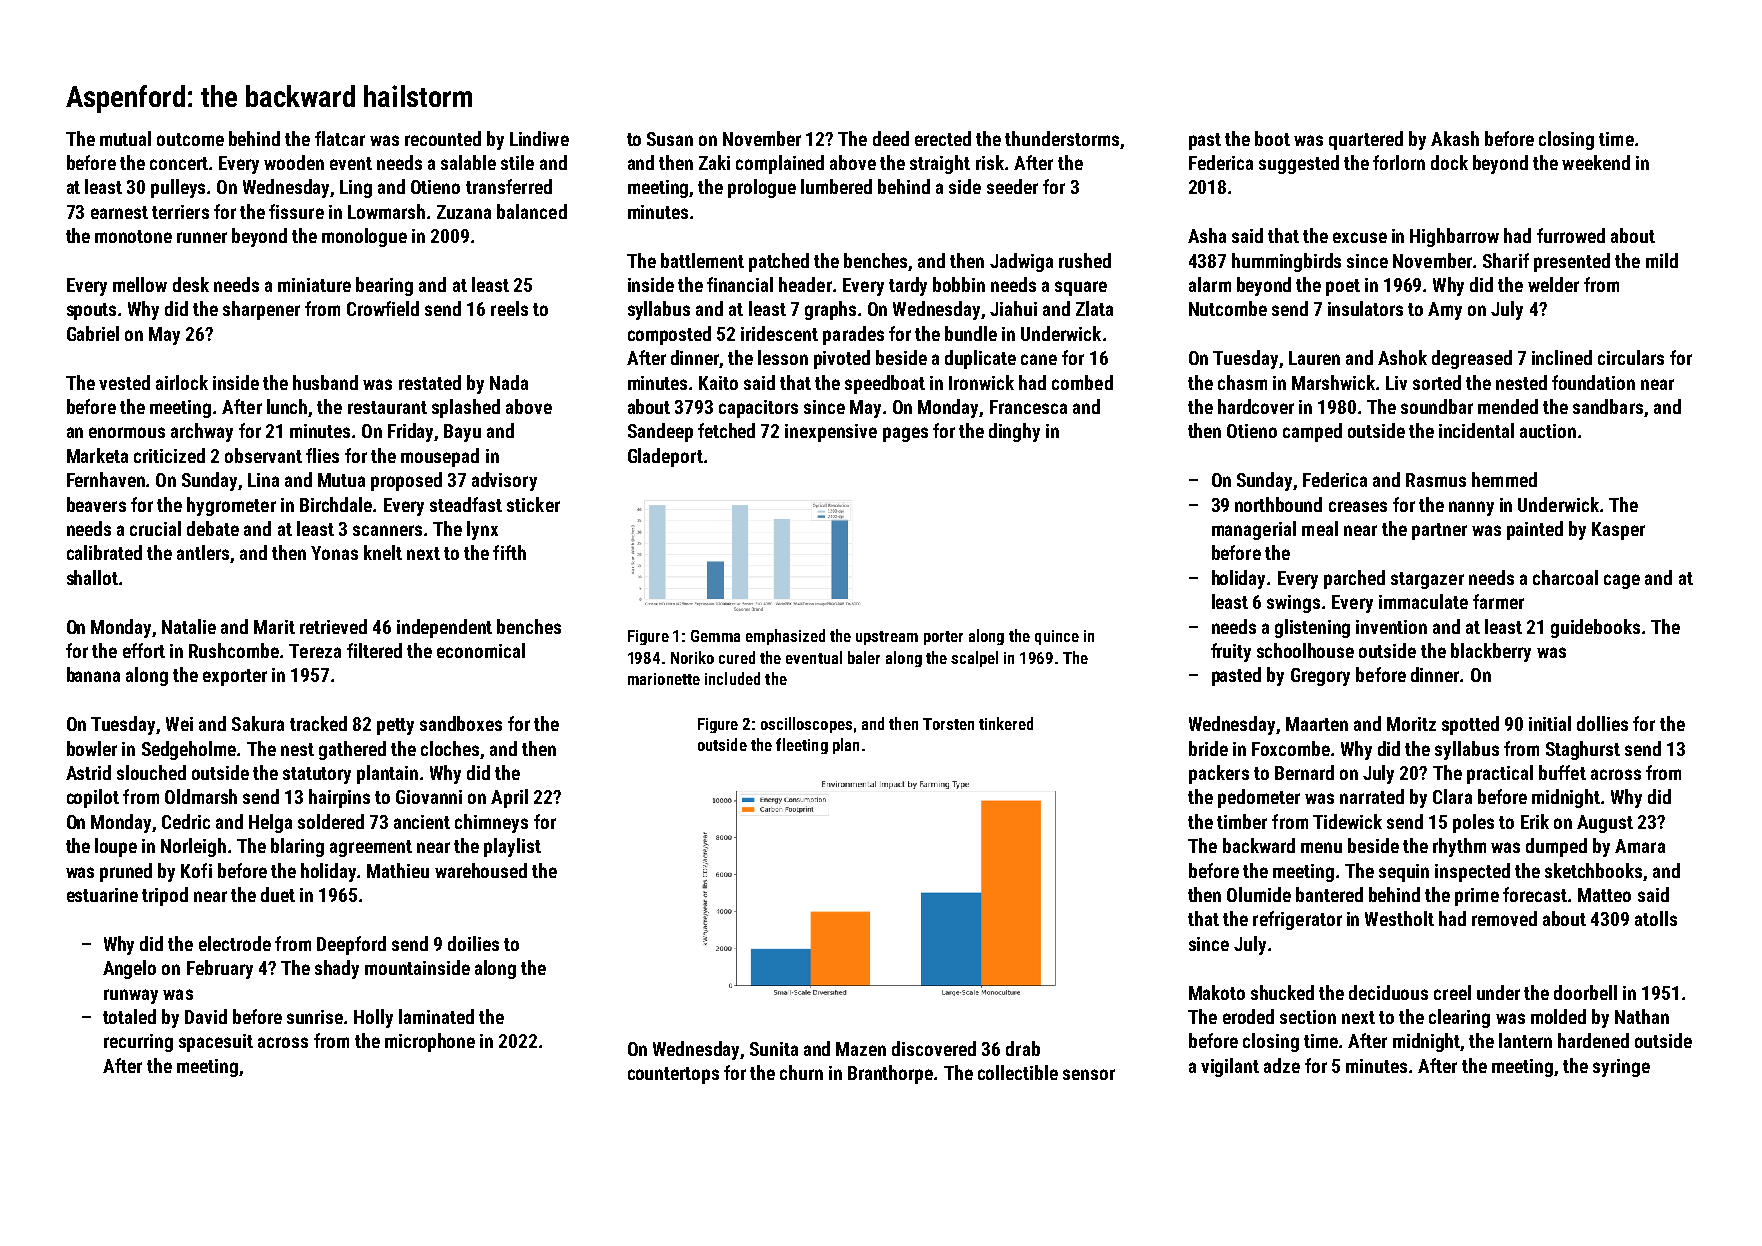 The image size is (1762, 1246). Describe the element at coordinates (1595, 628) in the screenshot. I see `guidebooks` at that location.
